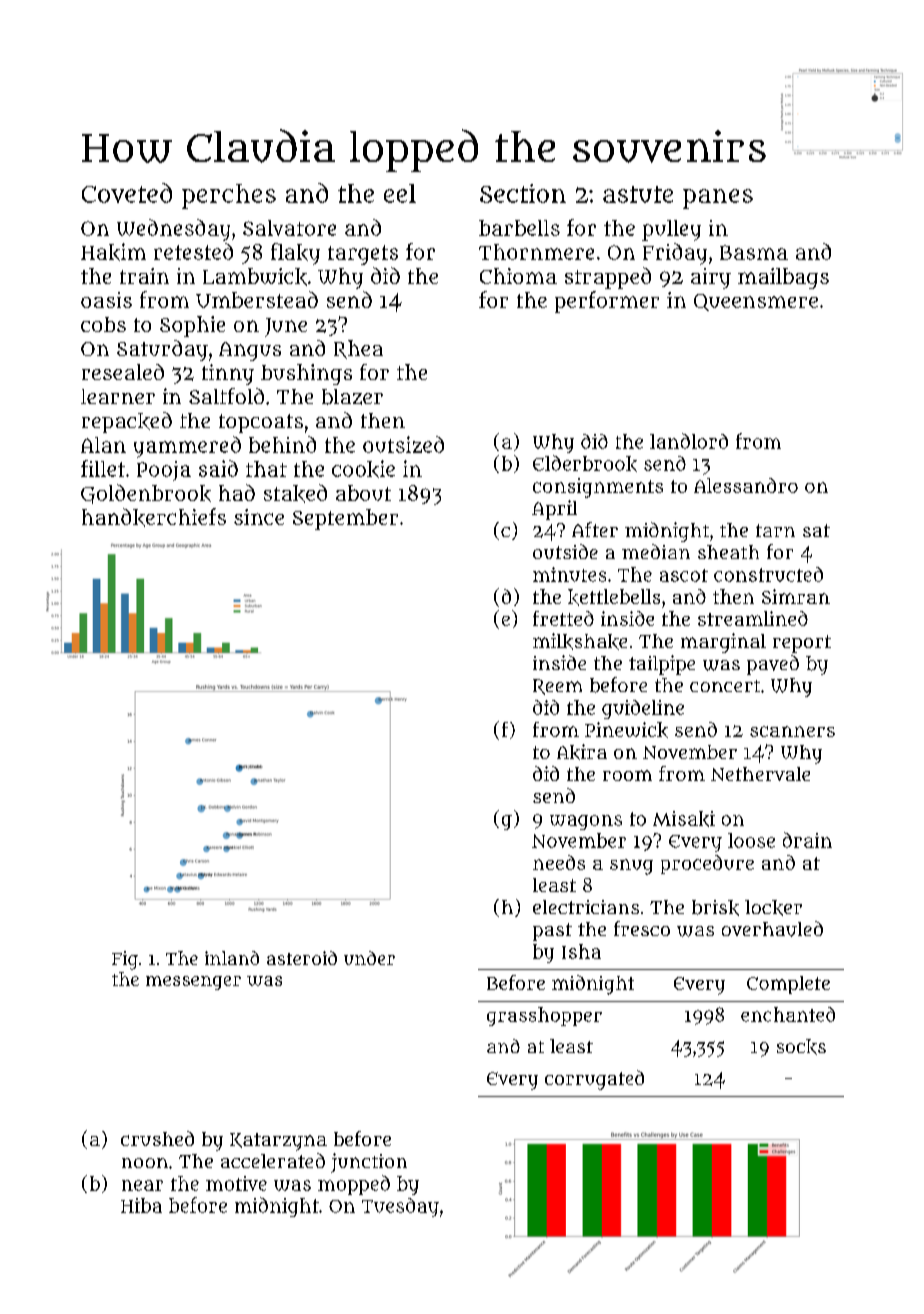 The height and width of the page is (1314, 924). I want to click on since, so click(259, 517).
